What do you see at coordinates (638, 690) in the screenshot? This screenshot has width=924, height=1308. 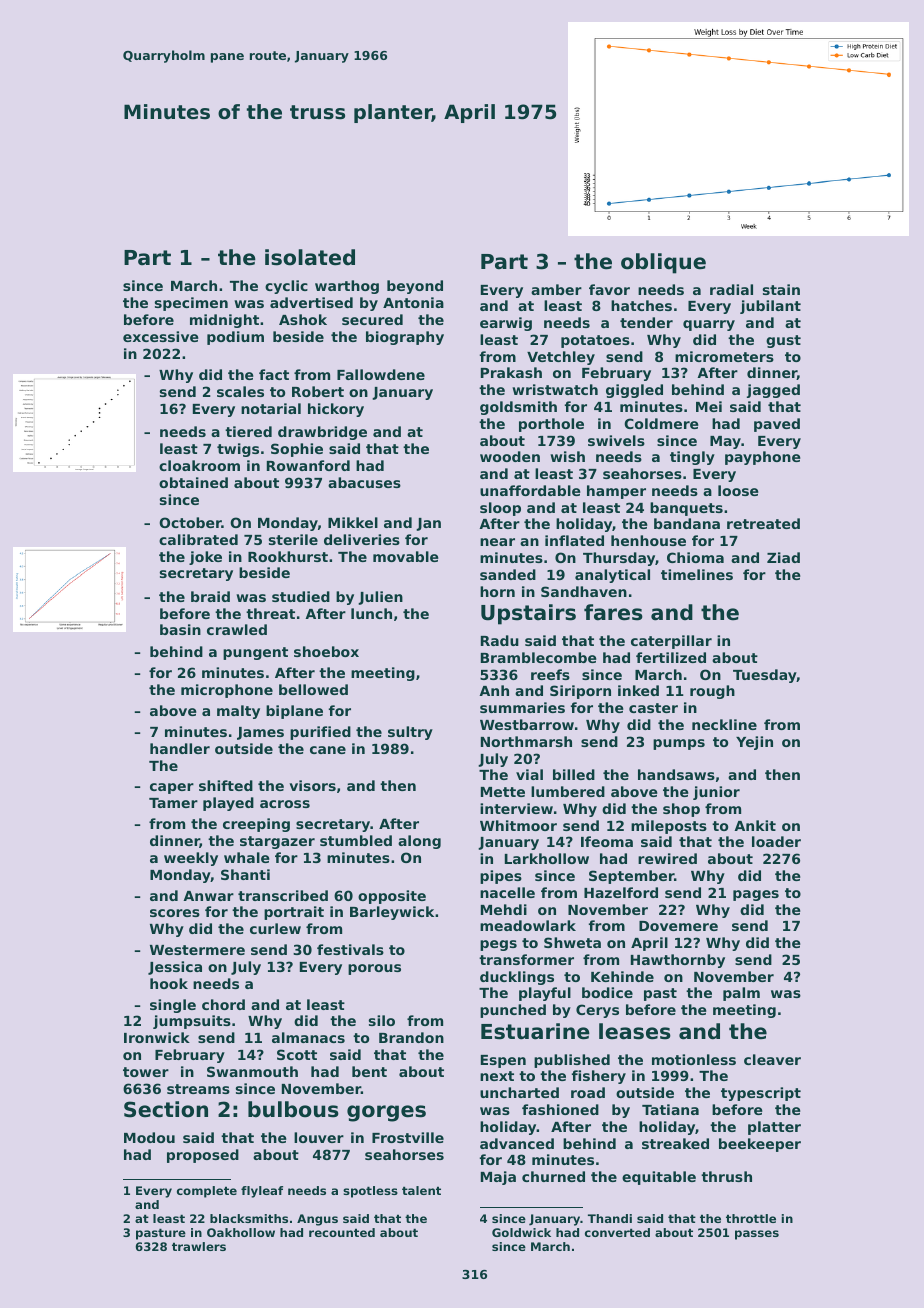 I see `inked` at bounding box center [638, 690].
